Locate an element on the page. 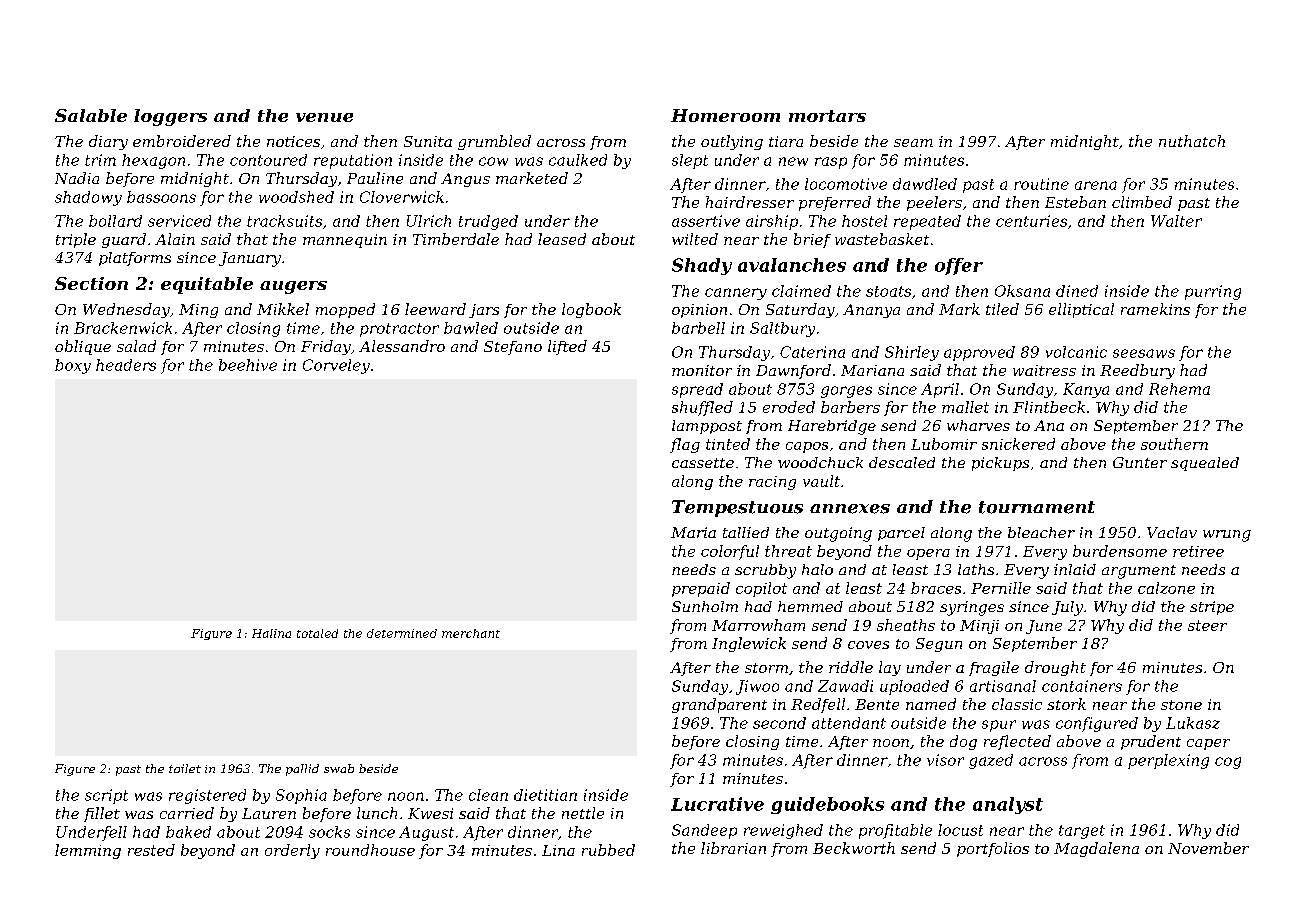 The width and height of the image is (1308, 924). laths is located at coordinates (976, 569).
